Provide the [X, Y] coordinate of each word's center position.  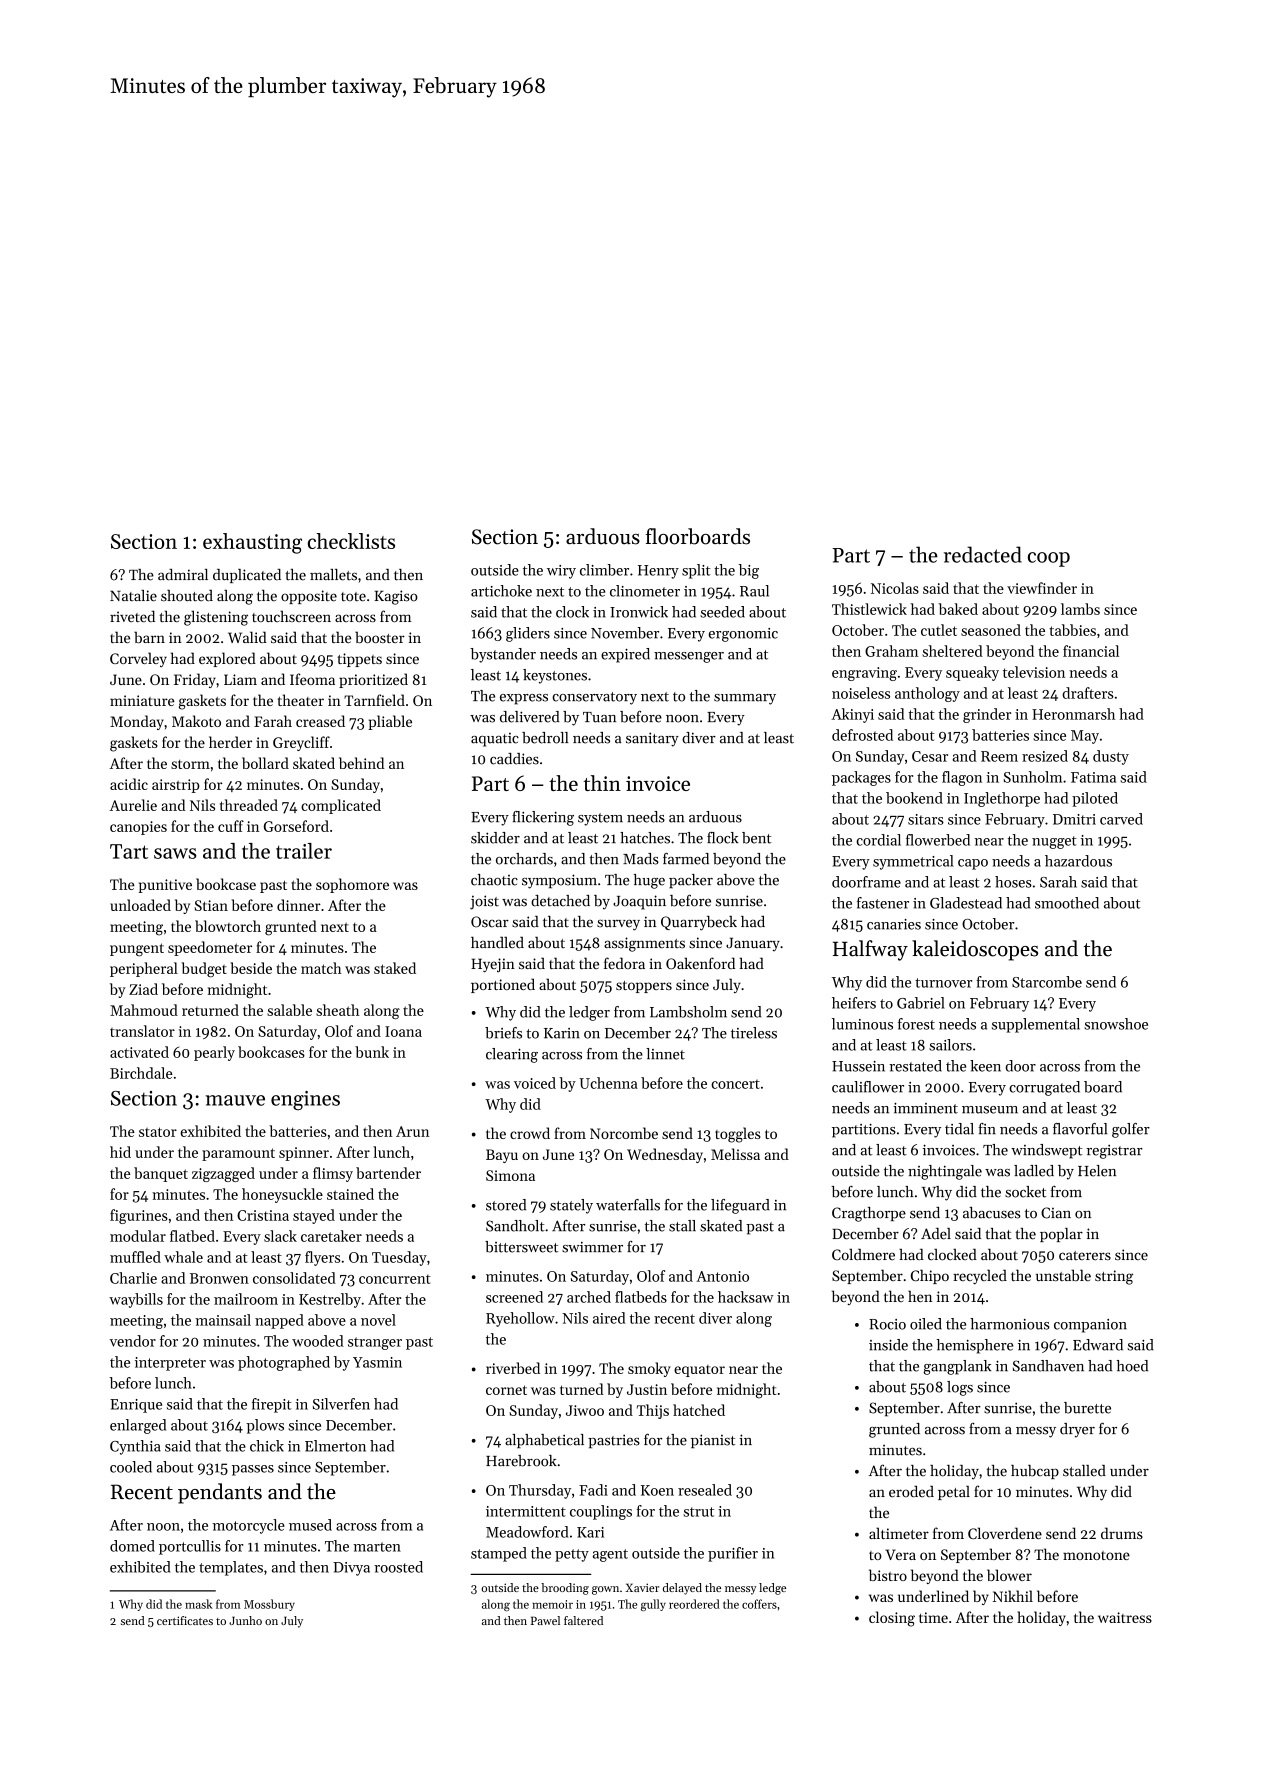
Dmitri [1074, 819]
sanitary [652, 739]
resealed [705, 1490]
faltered [583, 1620]
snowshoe [1116, 1024]
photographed [284, 1363]
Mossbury [269, 1605]
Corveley [138, 659]
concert [735, 1084]
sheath [337, 1010]
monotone [1096, 1555]
